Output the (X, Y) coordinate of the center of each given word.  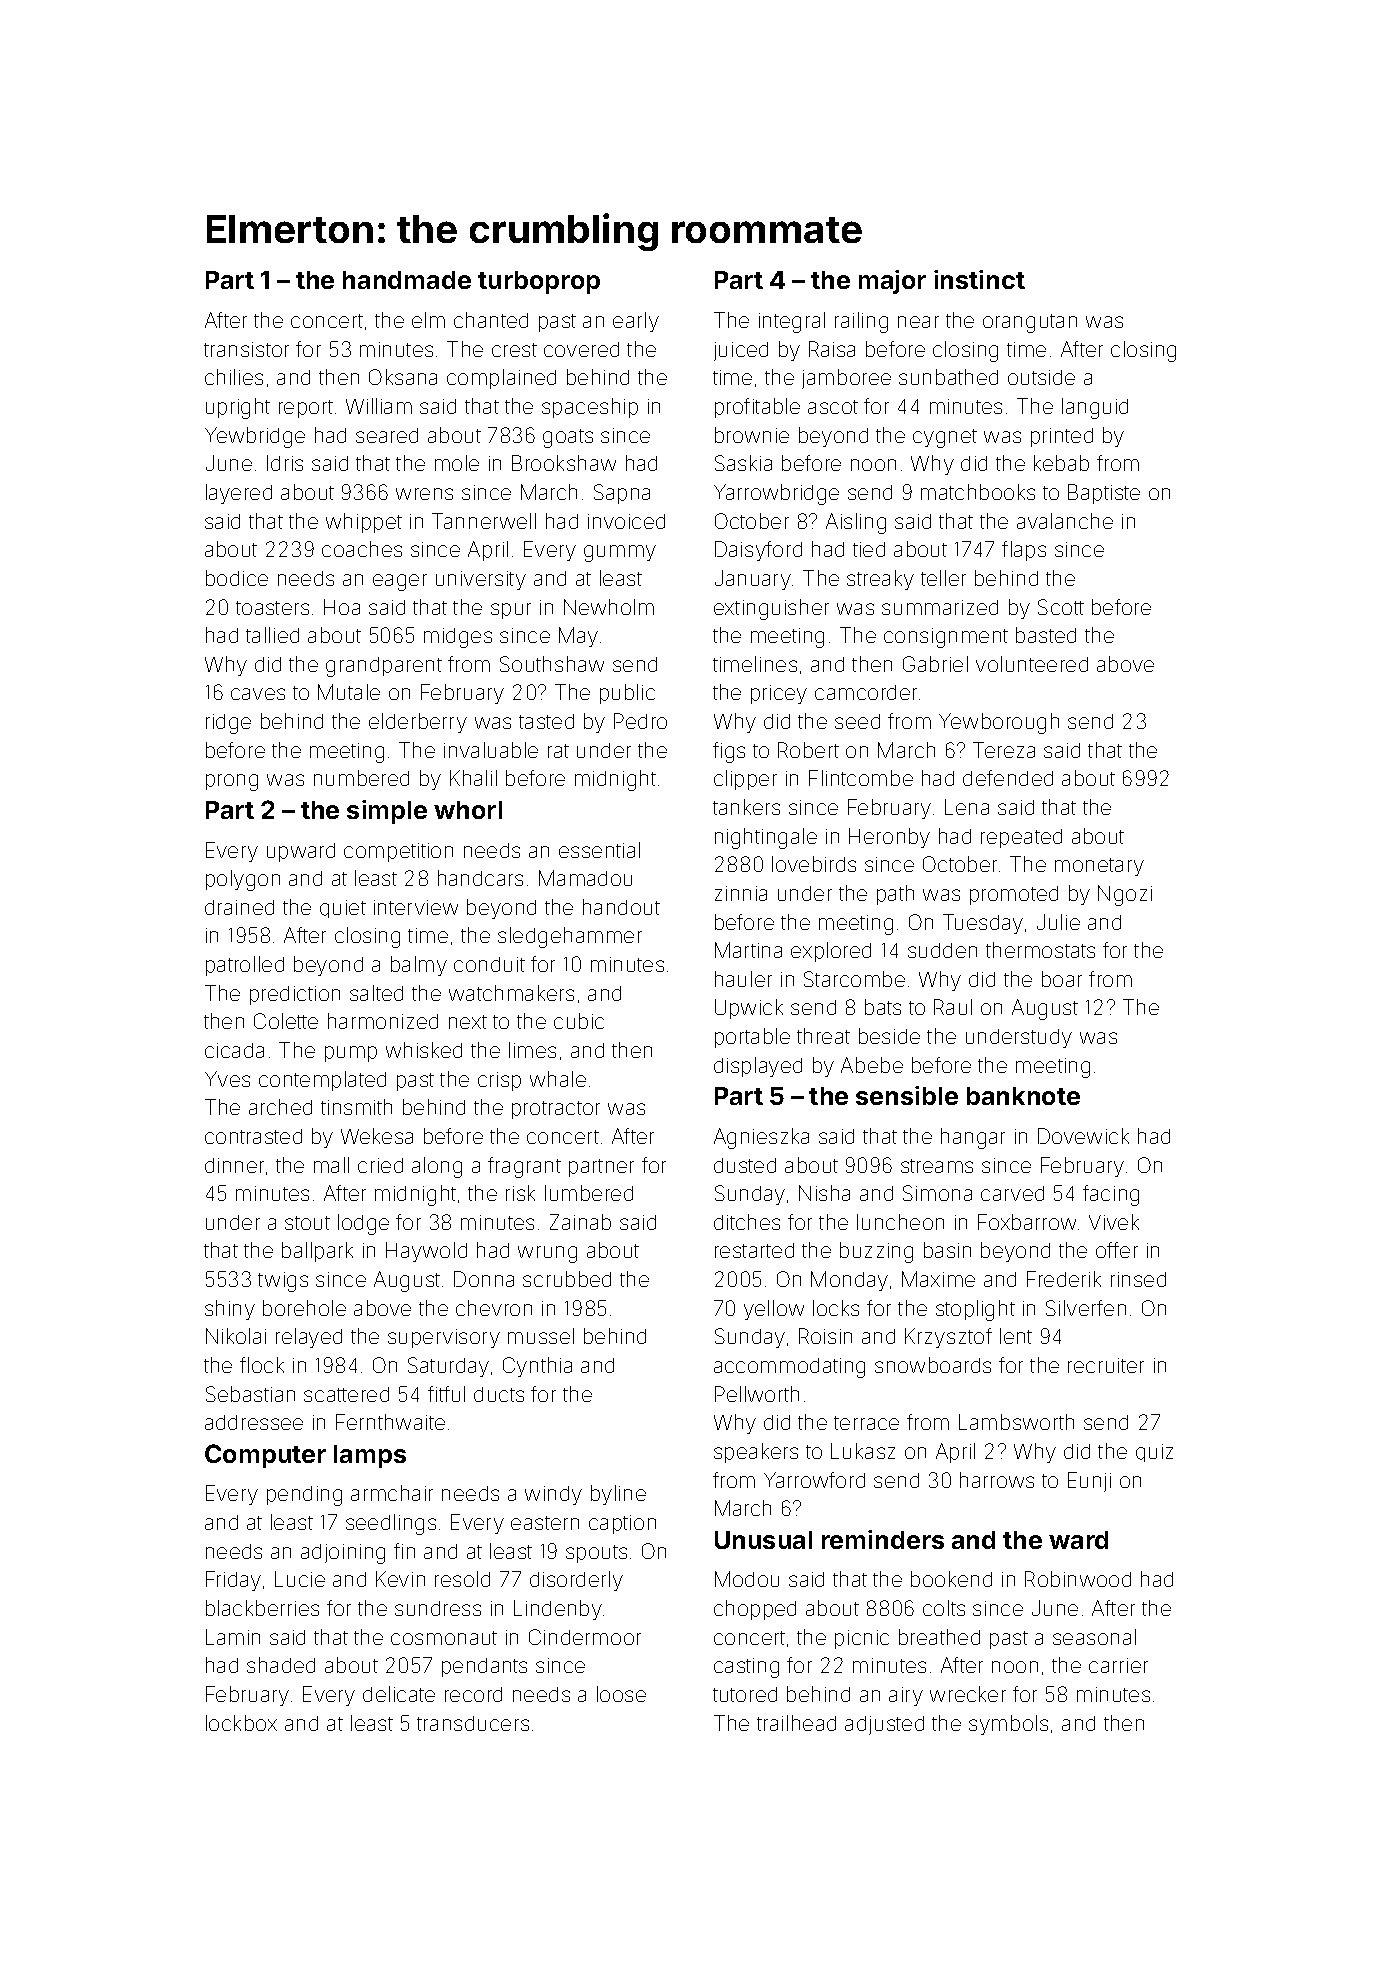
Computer (265, 1456)
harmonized (383, 1021)
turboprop (539, 282)
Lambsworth (1016, 1422)
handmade (407, 280)
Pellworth (757, 1394)
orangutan (1030, 323)
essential (599, 850)
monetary (1099, 867)
